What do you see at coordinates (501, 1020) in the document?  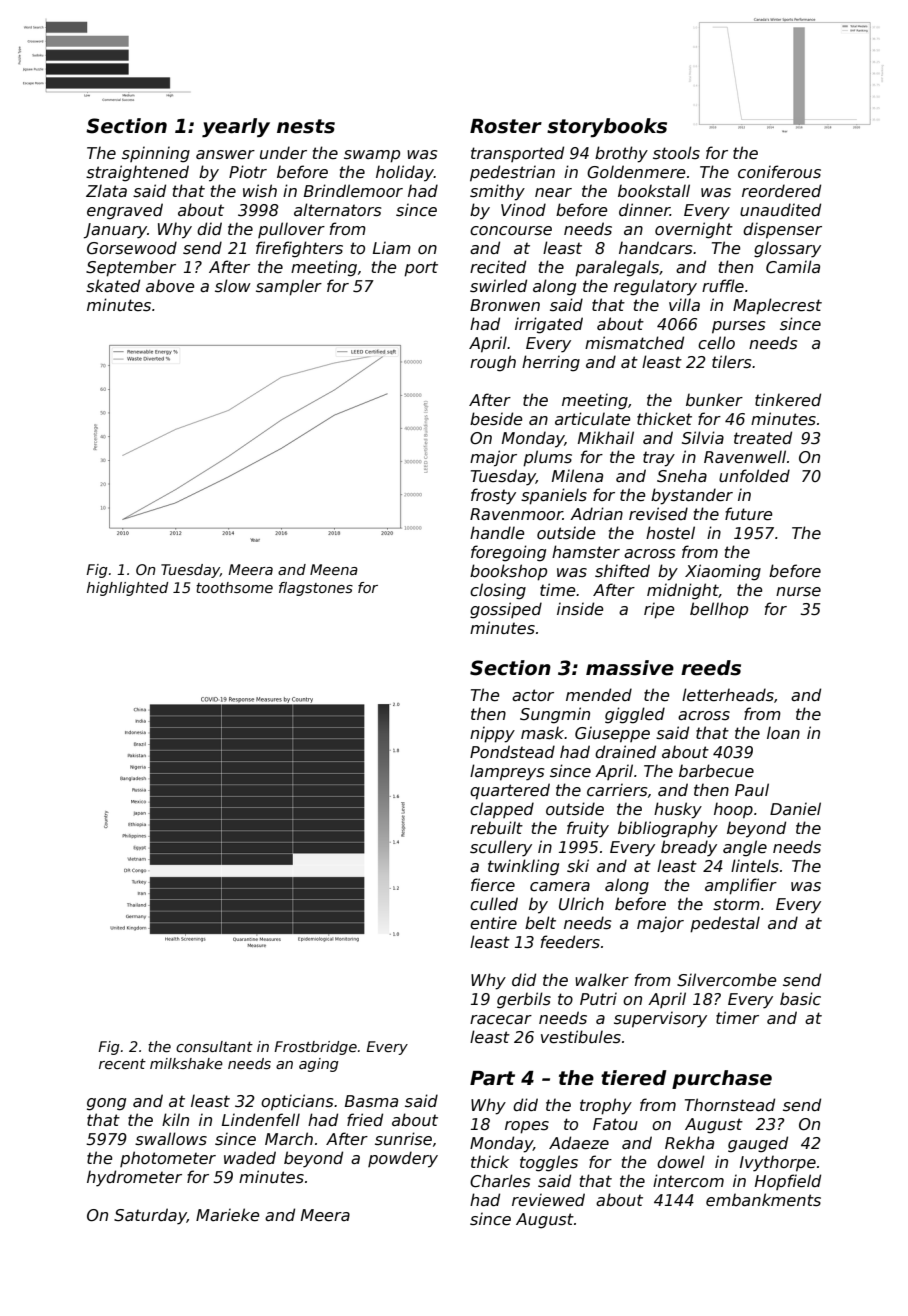 I see `racecar` at bounding box center [501, 1020].
